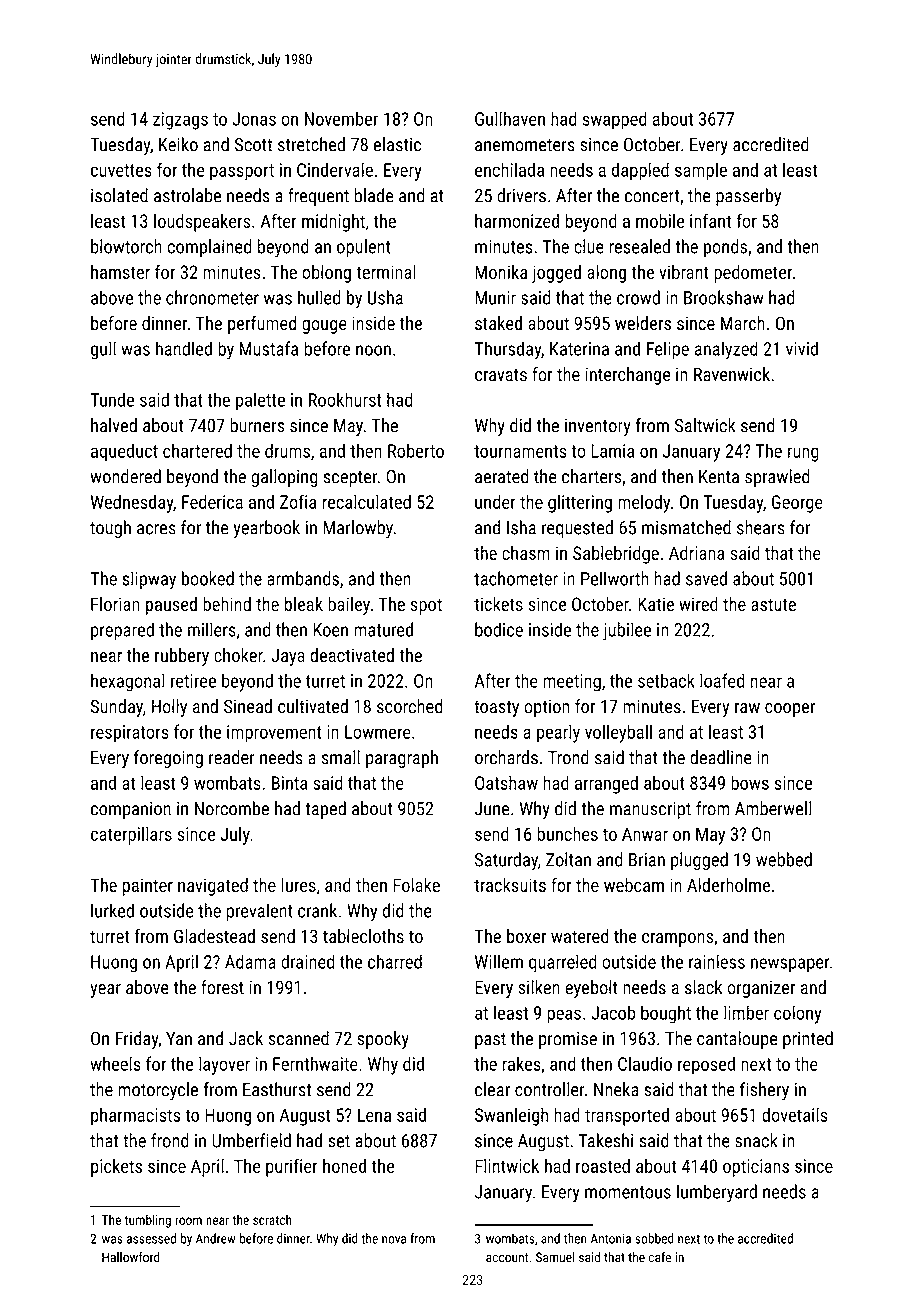 This screenshot has height=1308, width=924. What do you see at coordinates (378, 732) in the screenshot?
I see `Lowmere` at bounding box center [378, 732].
